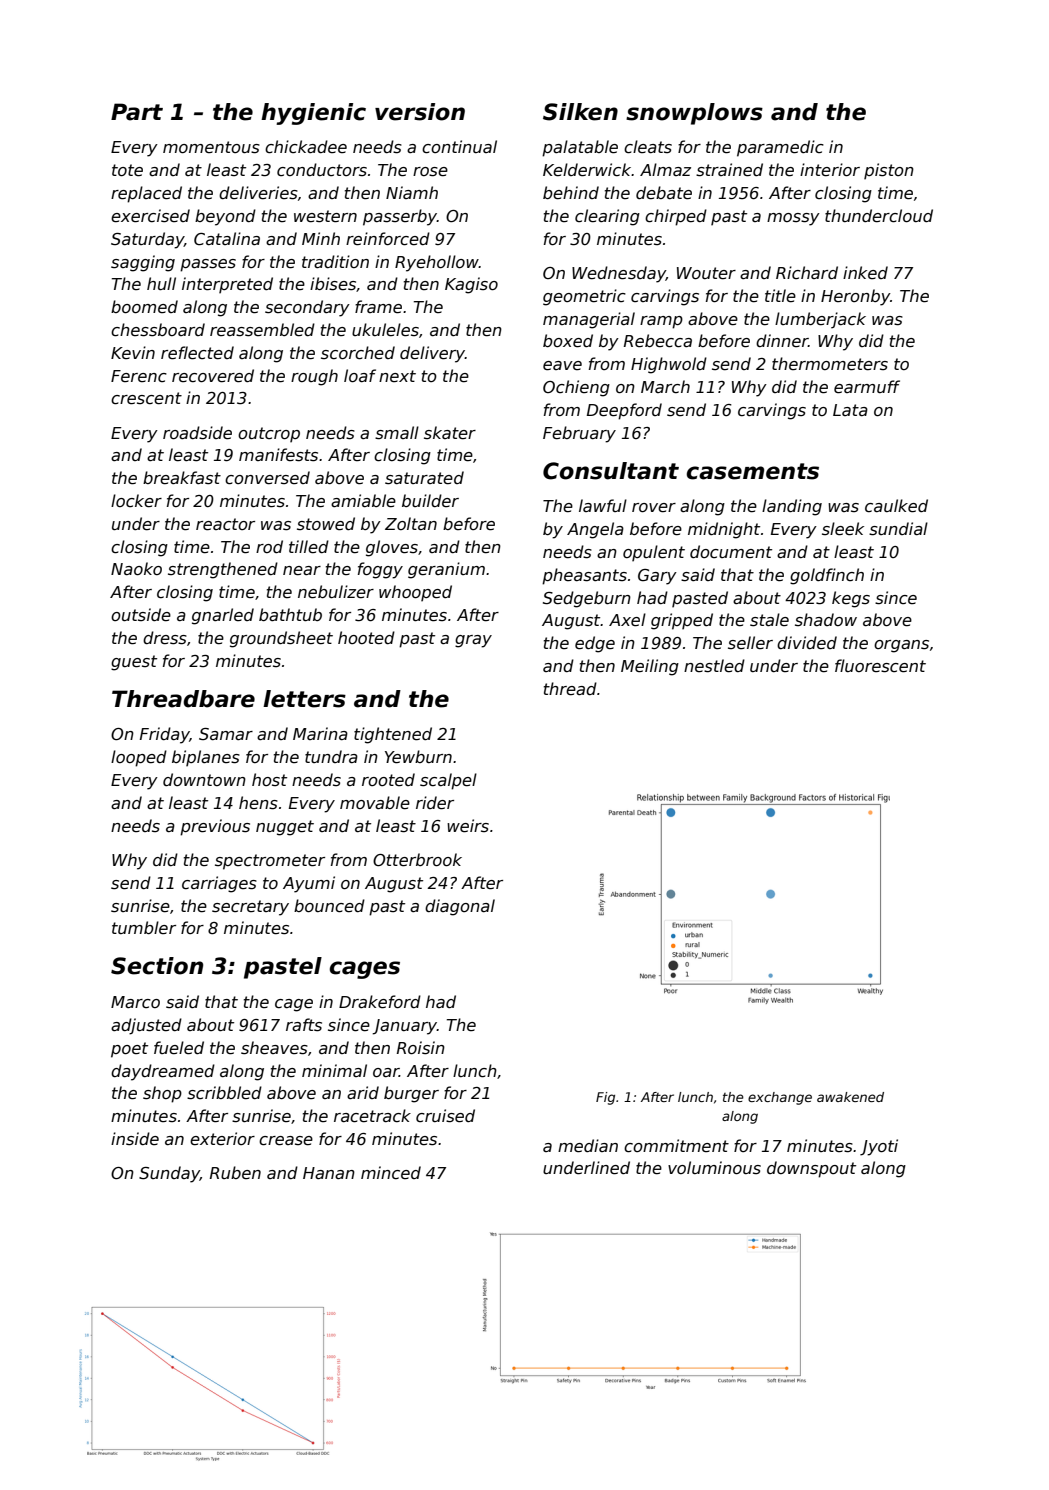  Describe the element at coordinates (811, 1169) in the screenshot. I see `downspout` at that location.
